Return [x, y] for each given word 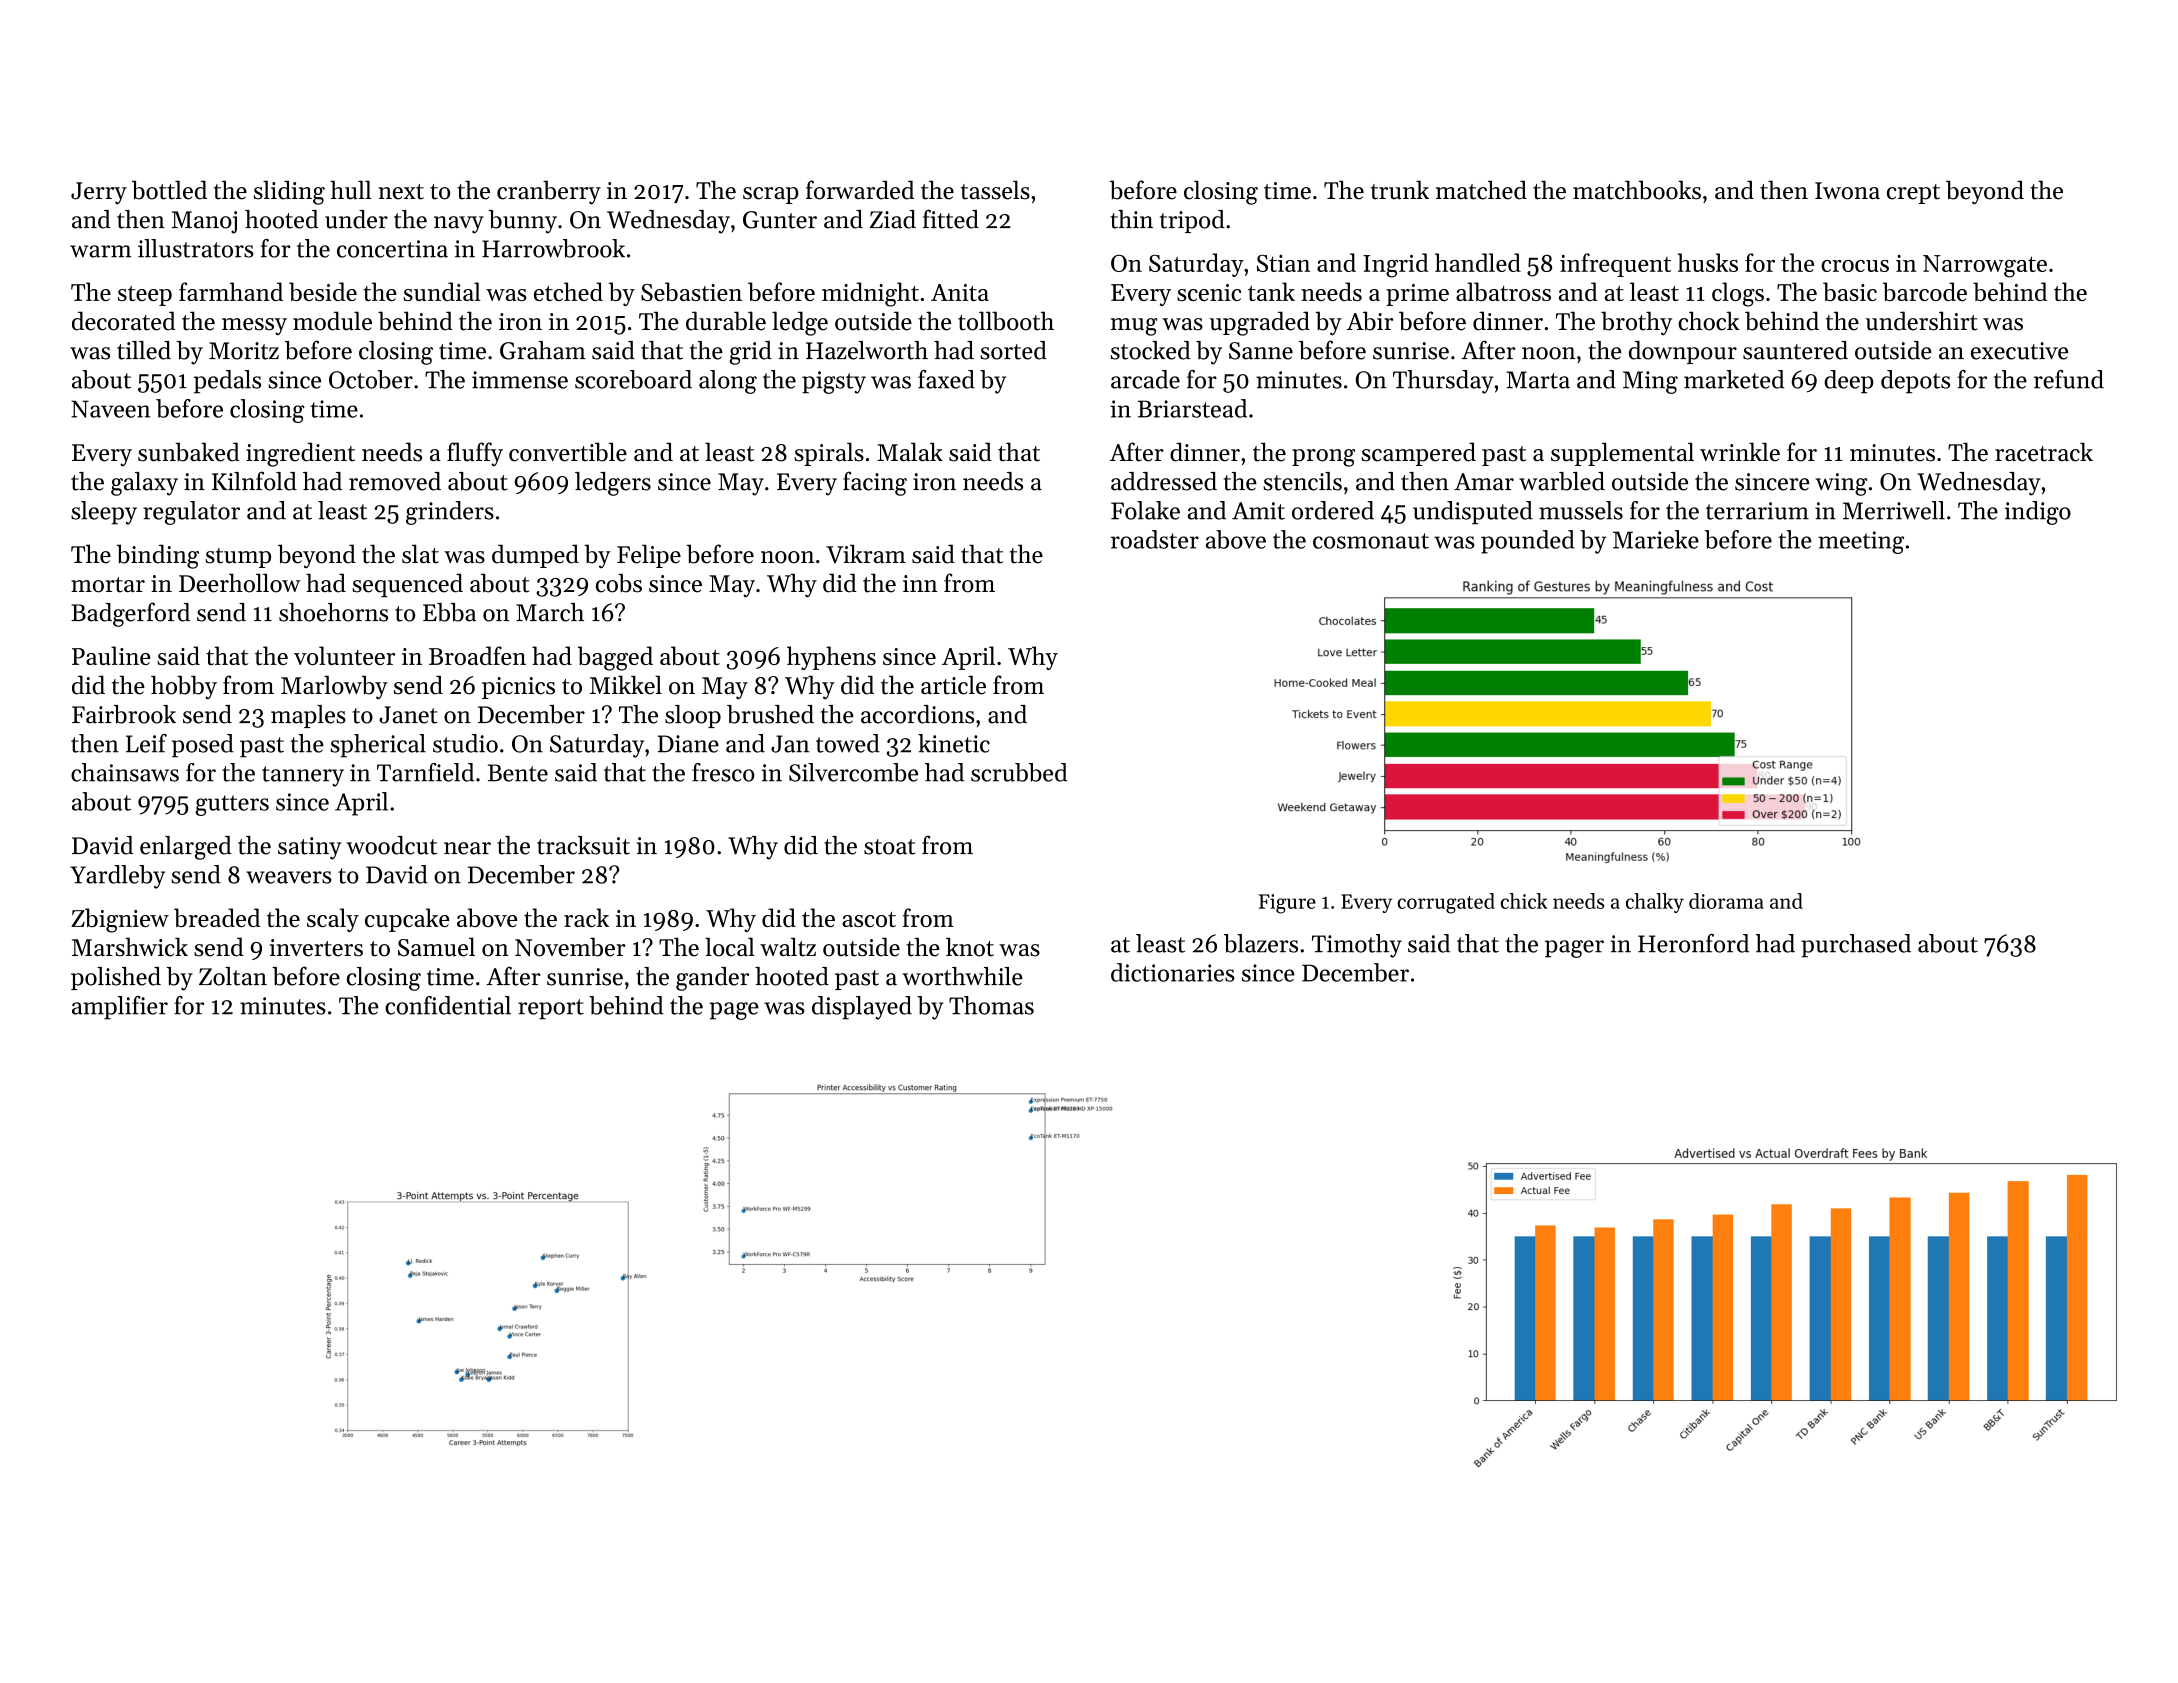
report [551, 1009]
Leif [146, 743]
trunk [1400, 190]
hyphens [831, 658]
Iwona [1847, 191]
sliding [289, 192]
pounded [1528, 542]
